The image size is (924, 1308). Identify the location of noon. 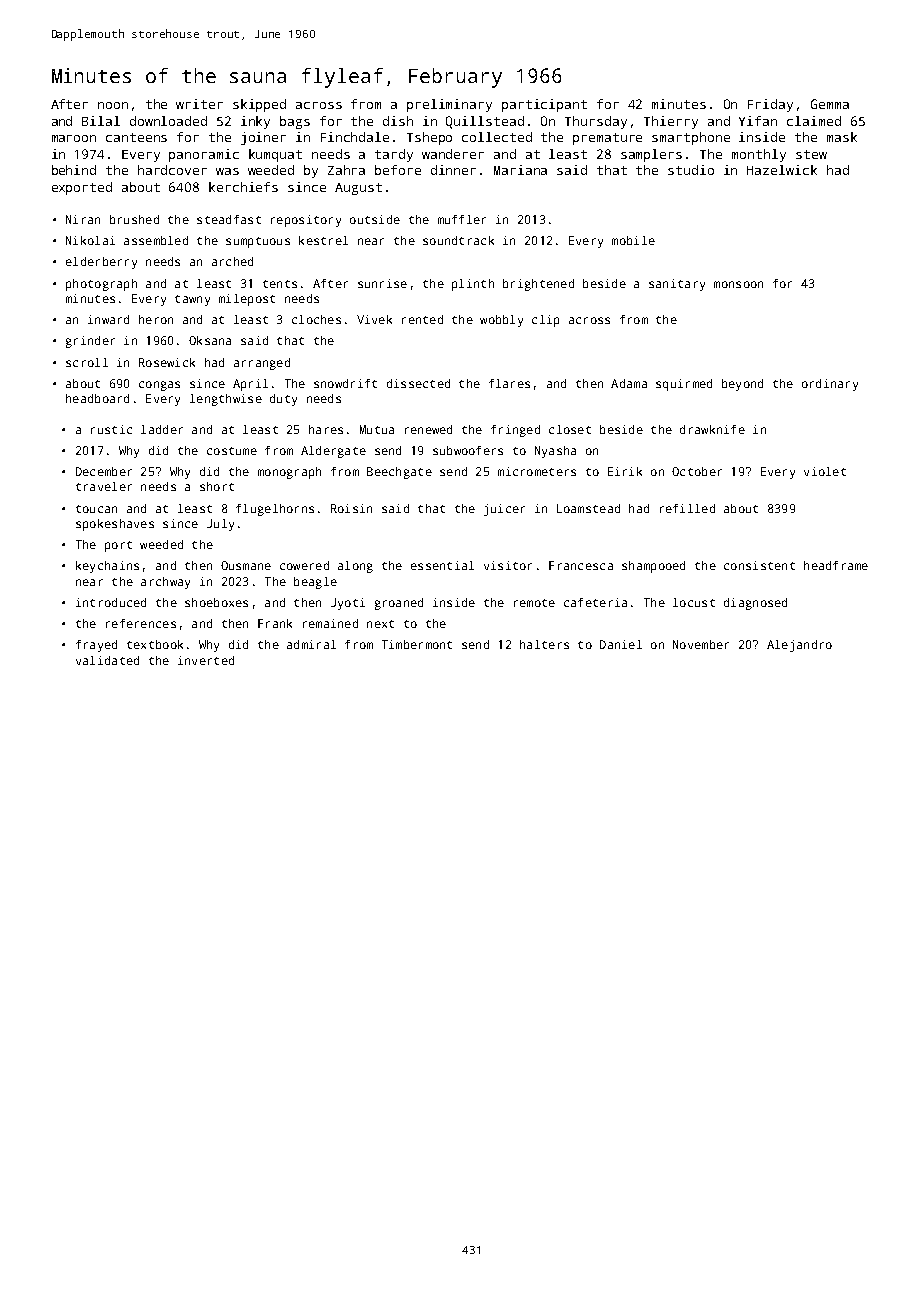
(113, 105).
